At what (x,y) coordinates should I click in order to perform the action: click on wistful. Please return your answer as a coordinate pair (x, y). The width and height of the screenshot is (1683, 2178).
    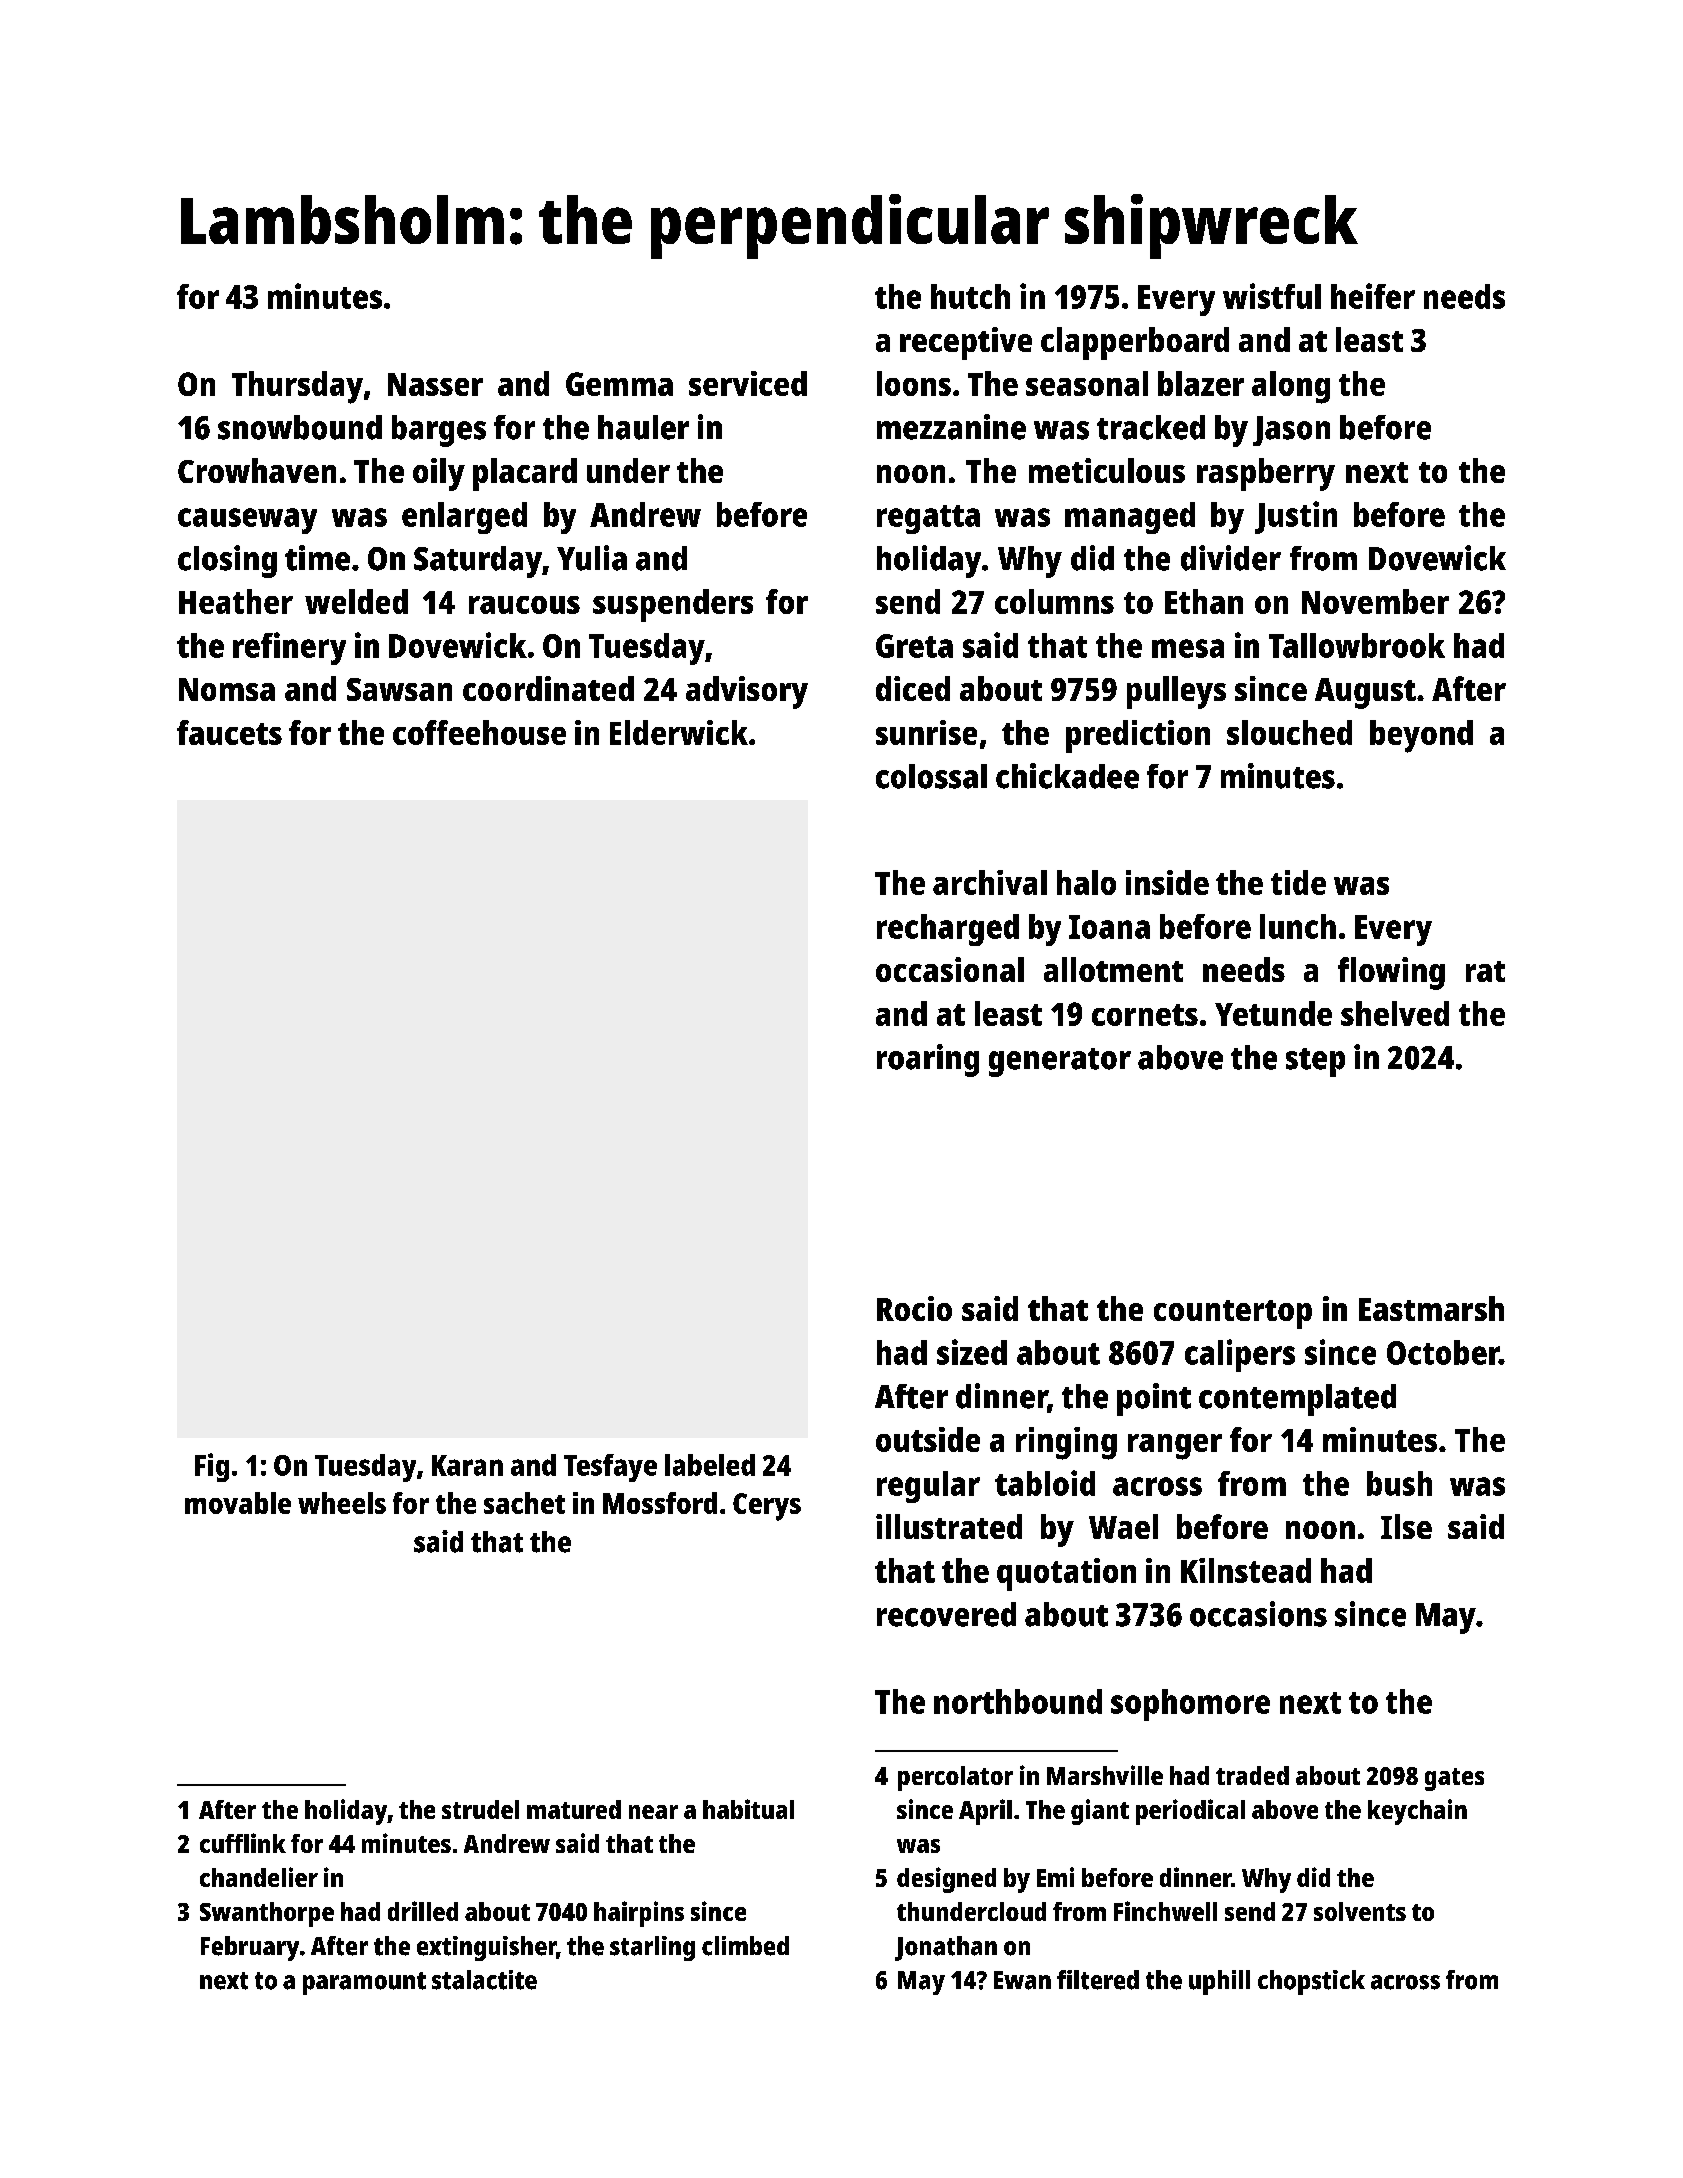
    Looking at the image, I should click on (1272, 296).
